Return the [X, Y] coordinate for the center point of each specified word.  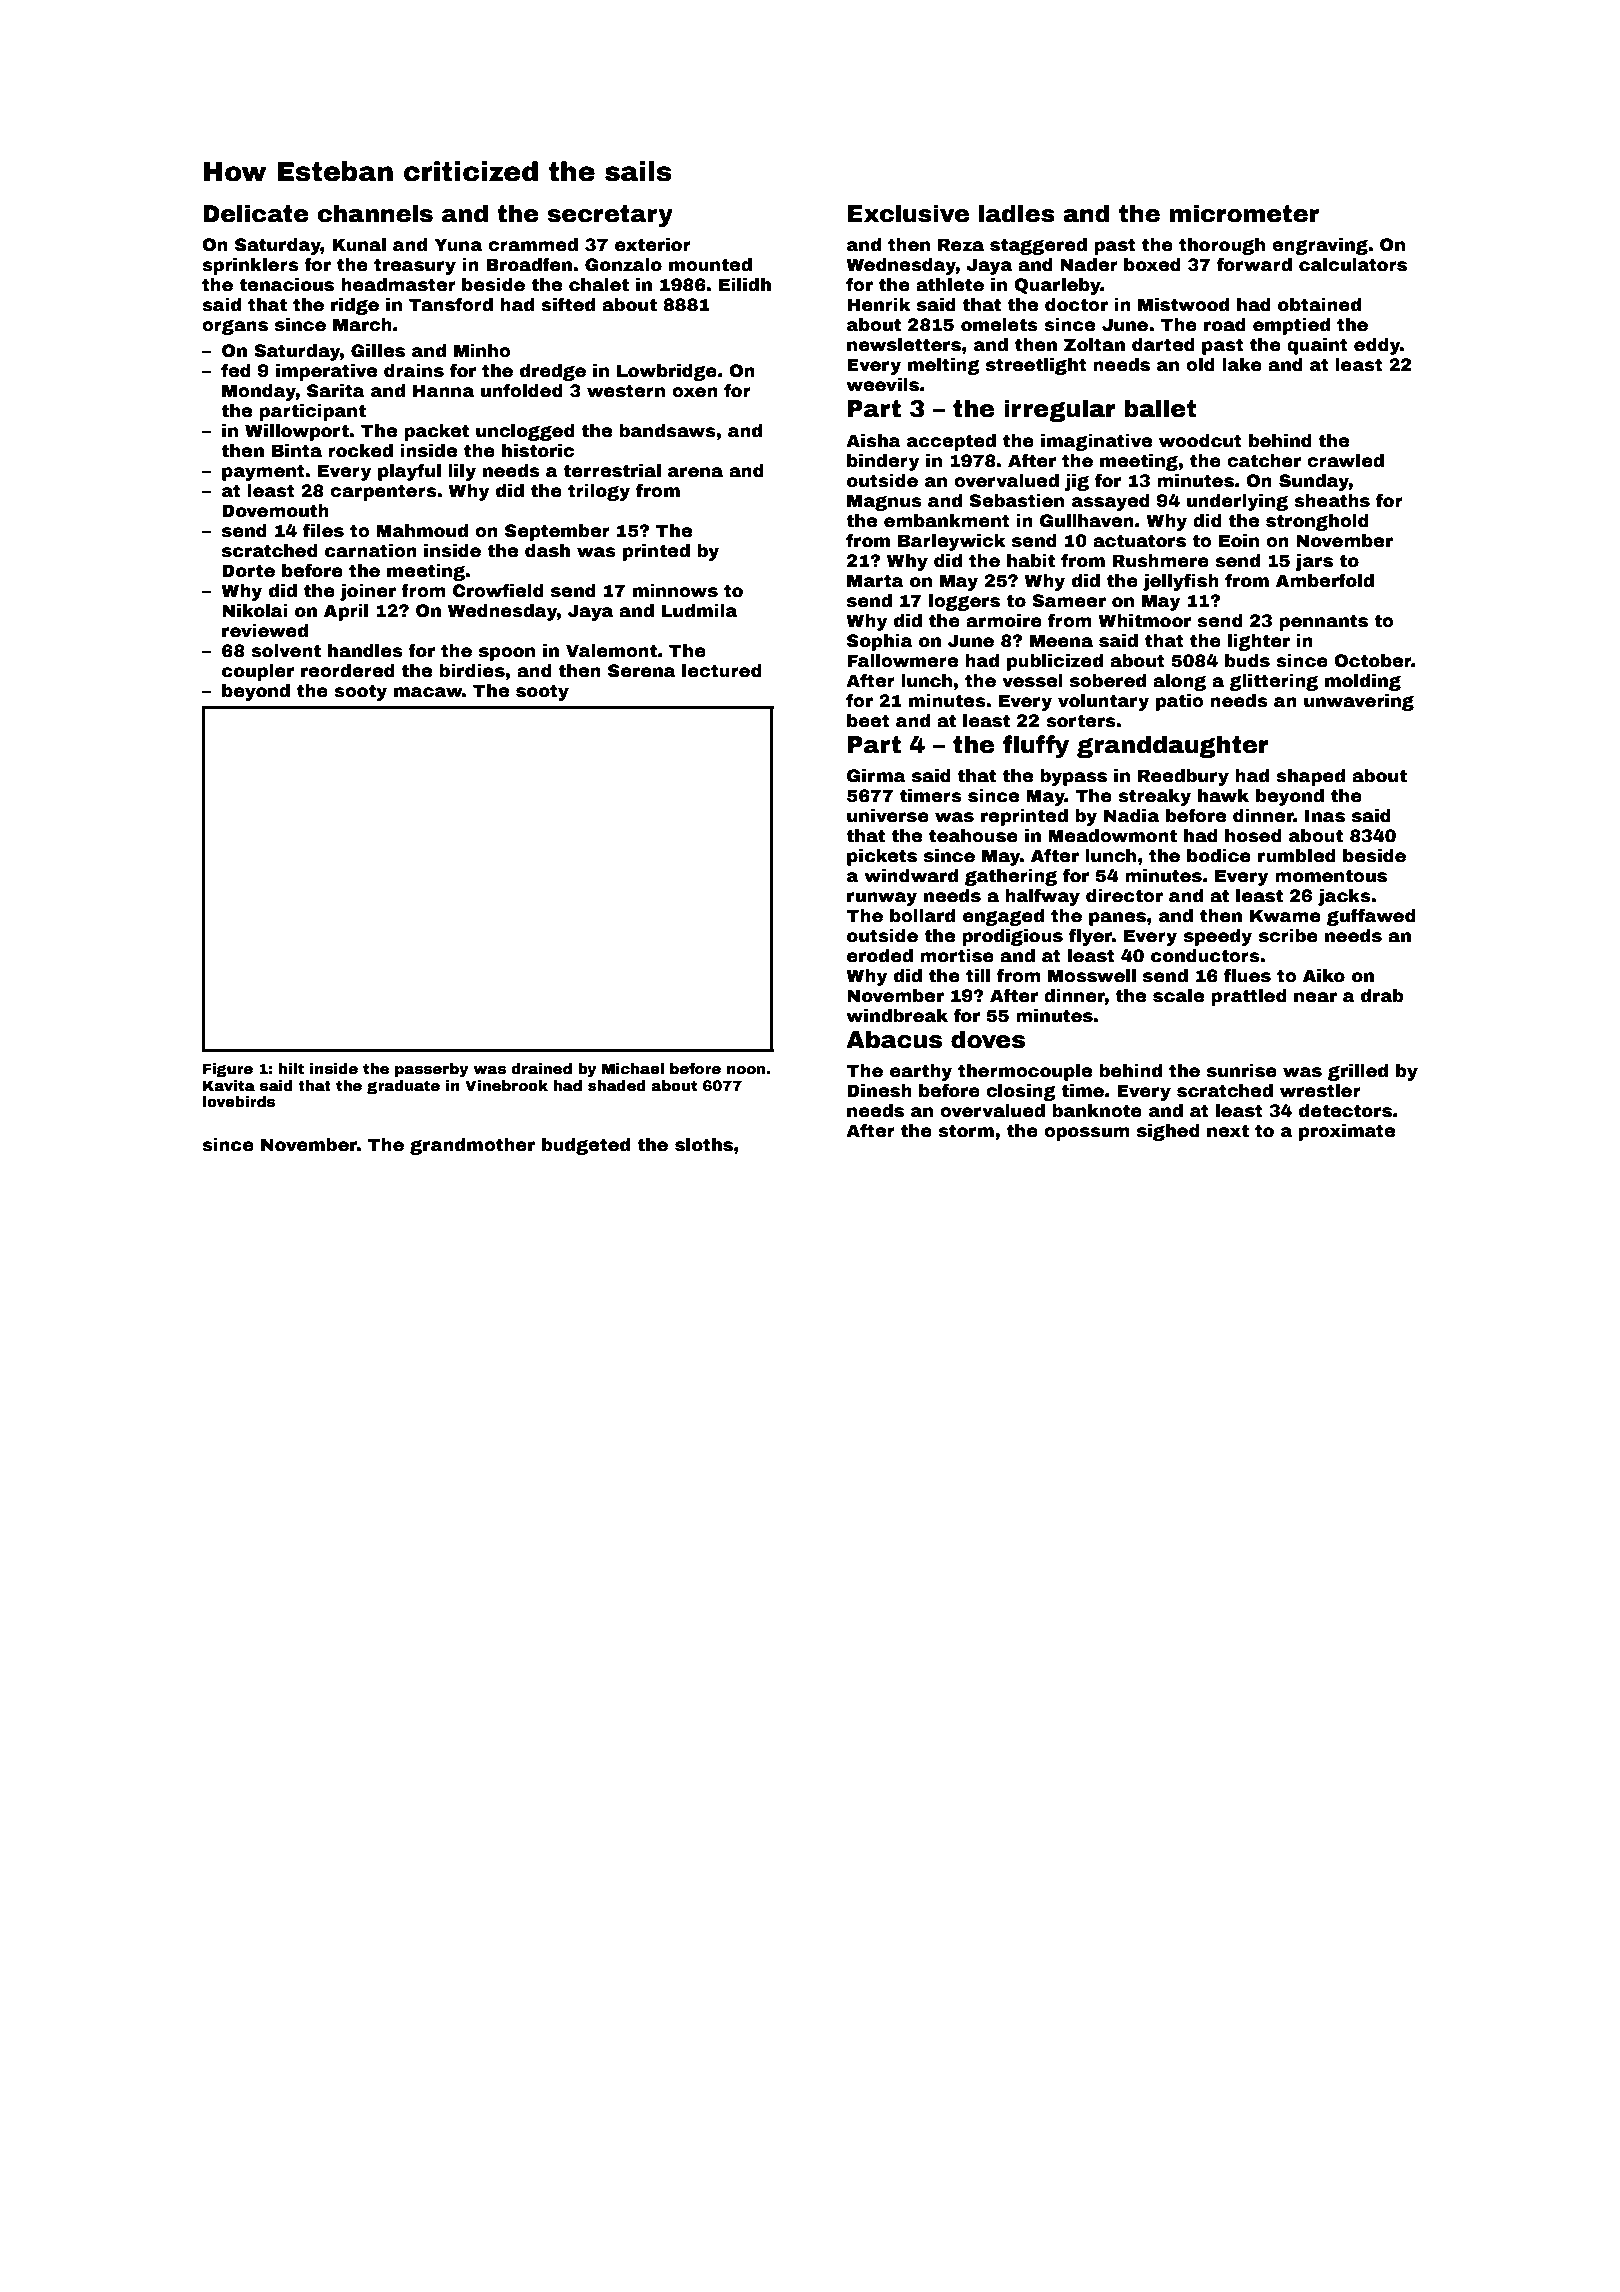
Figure [228, 1070]
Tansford [451, 304]
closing [1021, 1092]
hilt [291, 1068]
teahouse [973, 836]
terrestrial [612, 471]
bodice [1219, 856]
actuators [1139, 541]
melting [944, 366]
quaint [1317, 346]
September [557, 532]
